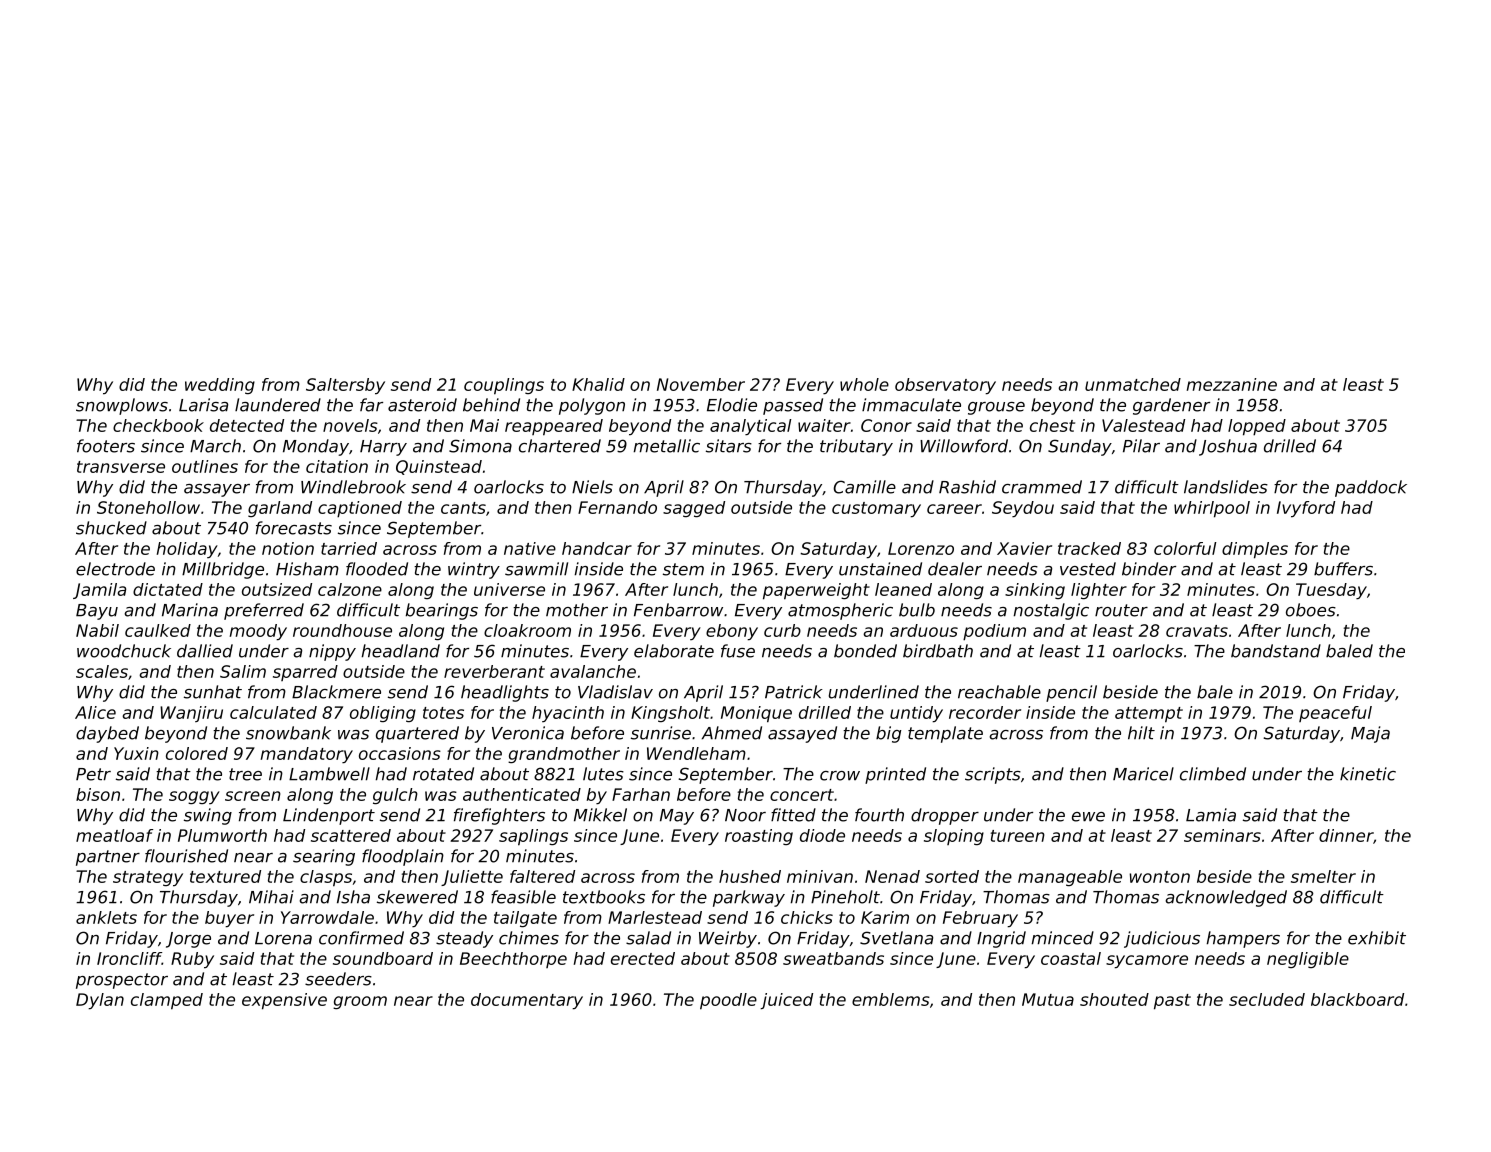 The height and width of the document is (1152, 1491). Describe the element at coordinates (1231, 384) in the document. I see `mezzanine` at that location.
